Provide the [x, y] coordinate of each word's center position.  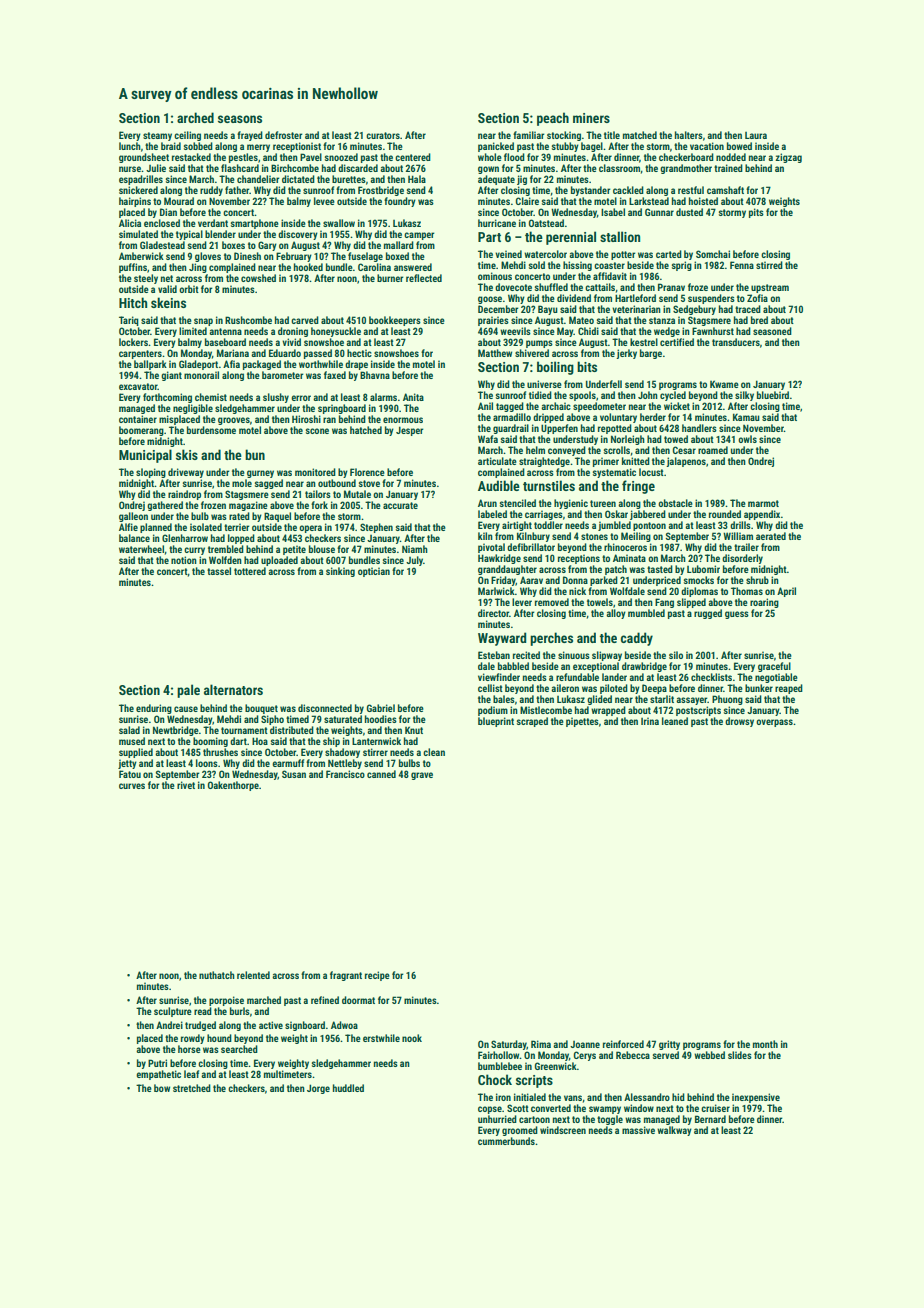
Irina [650, 721]
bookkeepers [395, 321]
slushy [276, 398]
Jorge [318, 1089]
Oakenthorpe [233, 786]
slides [740, 1055]
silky [744, 396]
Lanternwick [376, 741]
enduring [154, 709]
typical [189, 235]
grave [422, 776]
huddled [348, 1088]
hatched [366, 430]
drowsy [739, 722]
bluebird [773, 395]
